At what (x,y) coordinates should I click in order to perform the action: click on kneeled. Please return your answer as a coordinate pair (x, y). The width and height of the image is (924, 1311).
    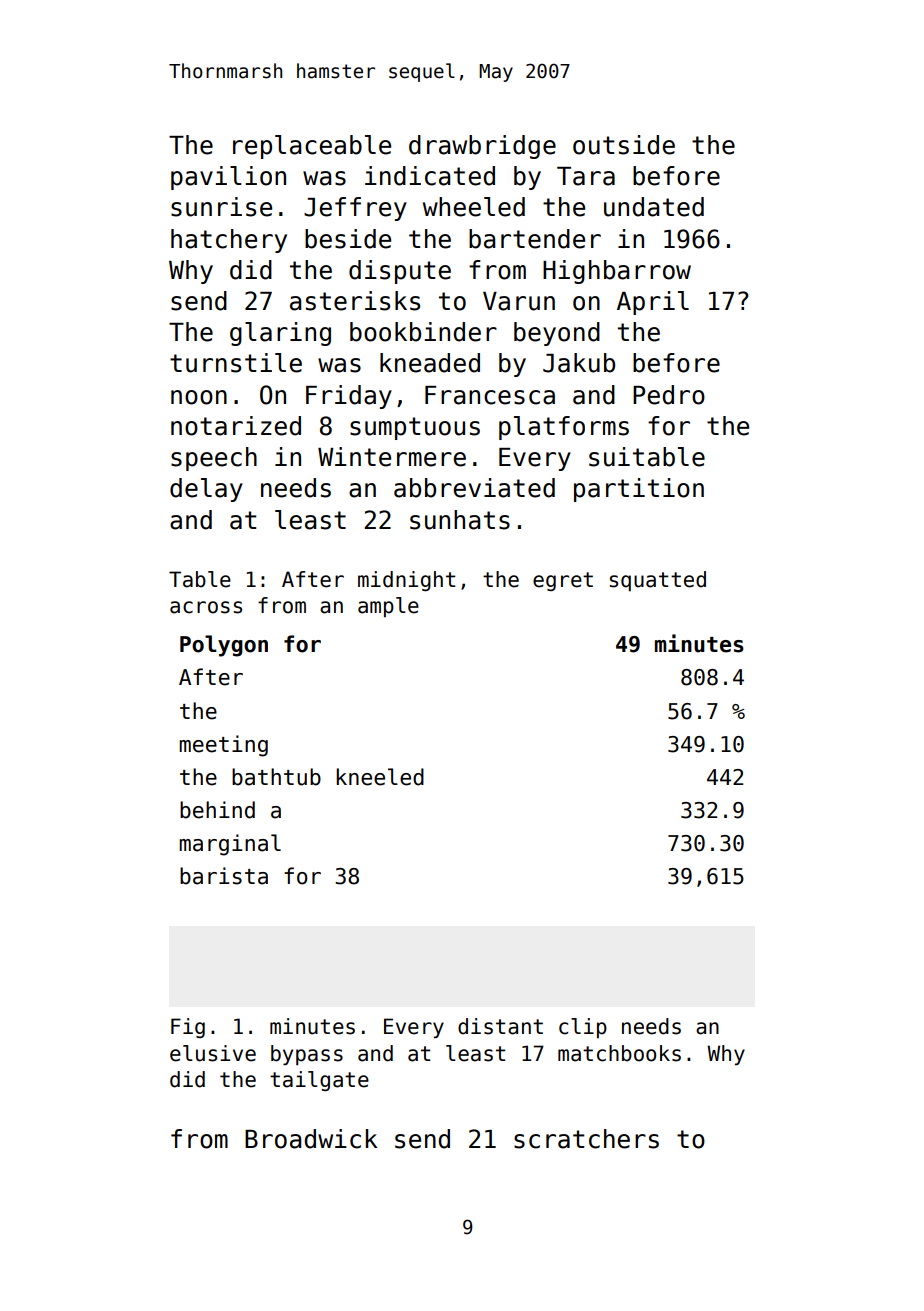
    Looking at the image, I should click on (380, 777).
